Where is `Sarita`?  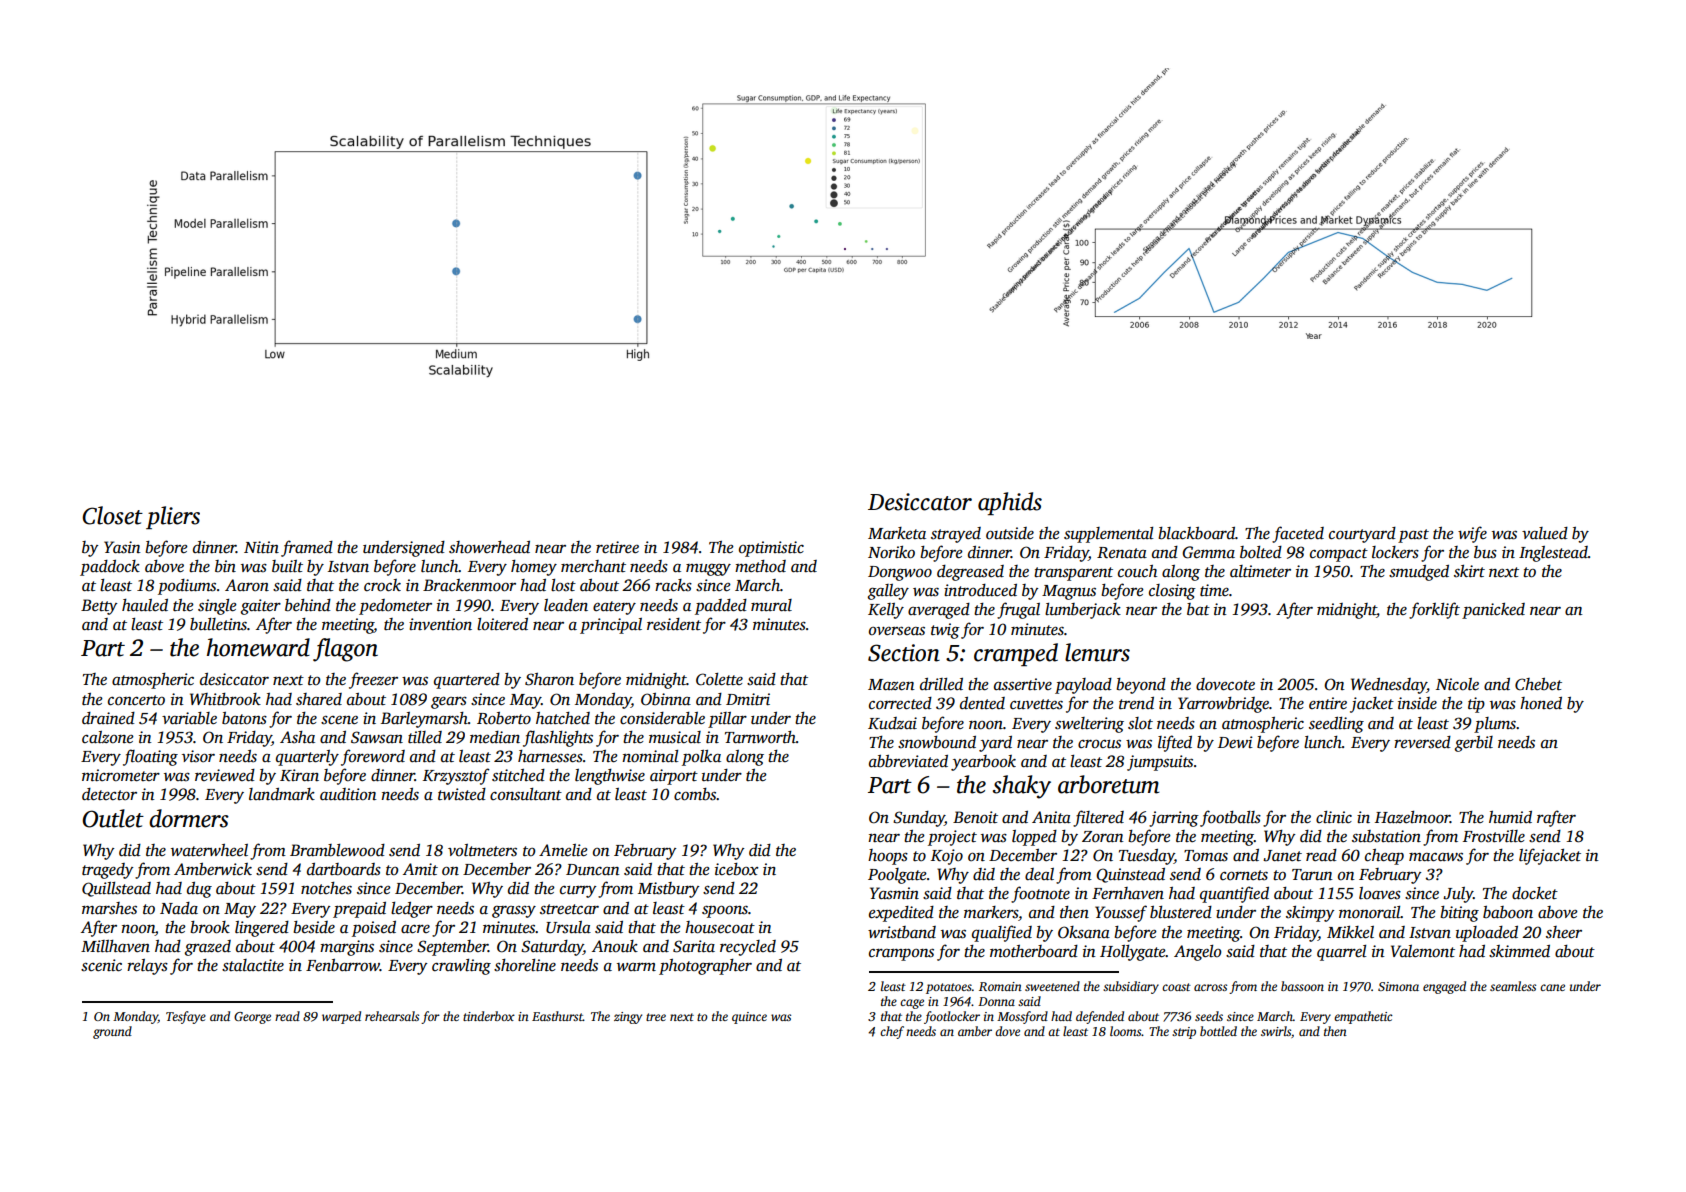
Sarita is located at coordinates (694, 946).
